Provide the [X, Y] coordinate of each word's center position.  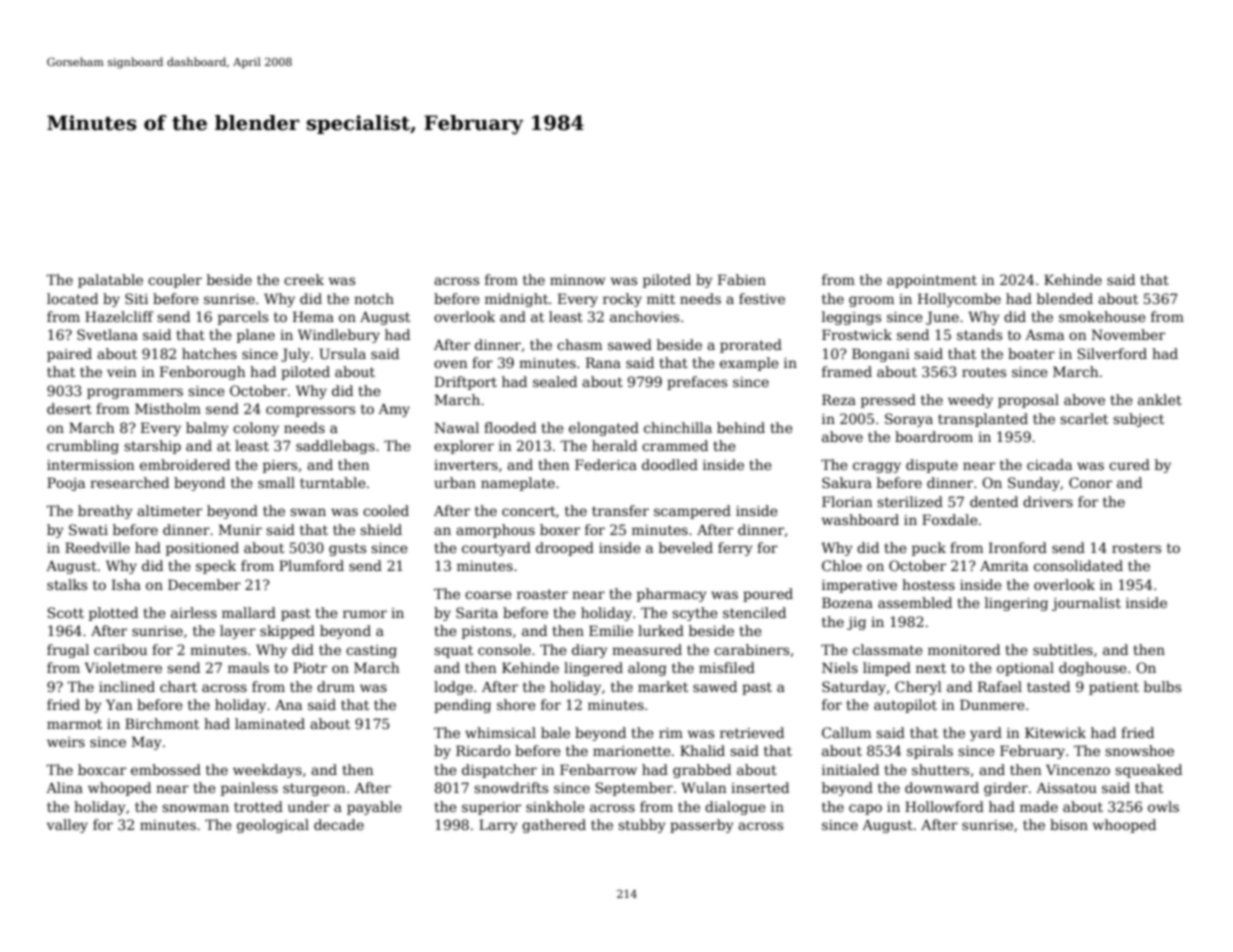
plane [256, 336]
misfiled [727, 667]
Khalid [702, 750]
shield [381, 529]
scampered [692, 512]
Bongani [881, 355]
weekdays [267, 771]
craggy [877, 467]
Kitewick [1055, 732]
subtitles [1063, 649]
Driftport [466, 383]
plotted [113, 614]
